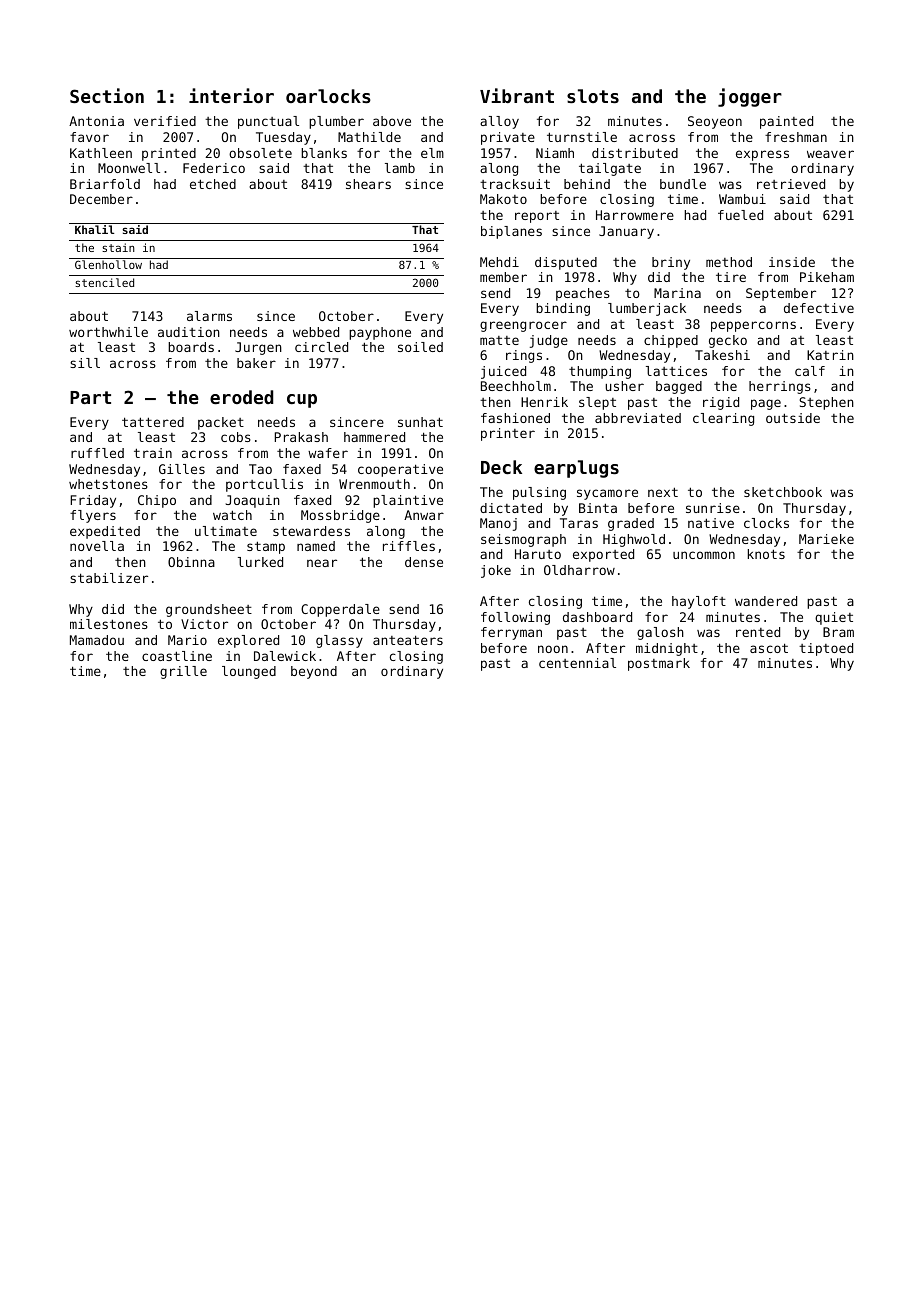 Image resolution: width=924 pixels, height=1308 pixels. Describe the element at coordinates (424, 515) in the image. I see `Anwar` at that location.
